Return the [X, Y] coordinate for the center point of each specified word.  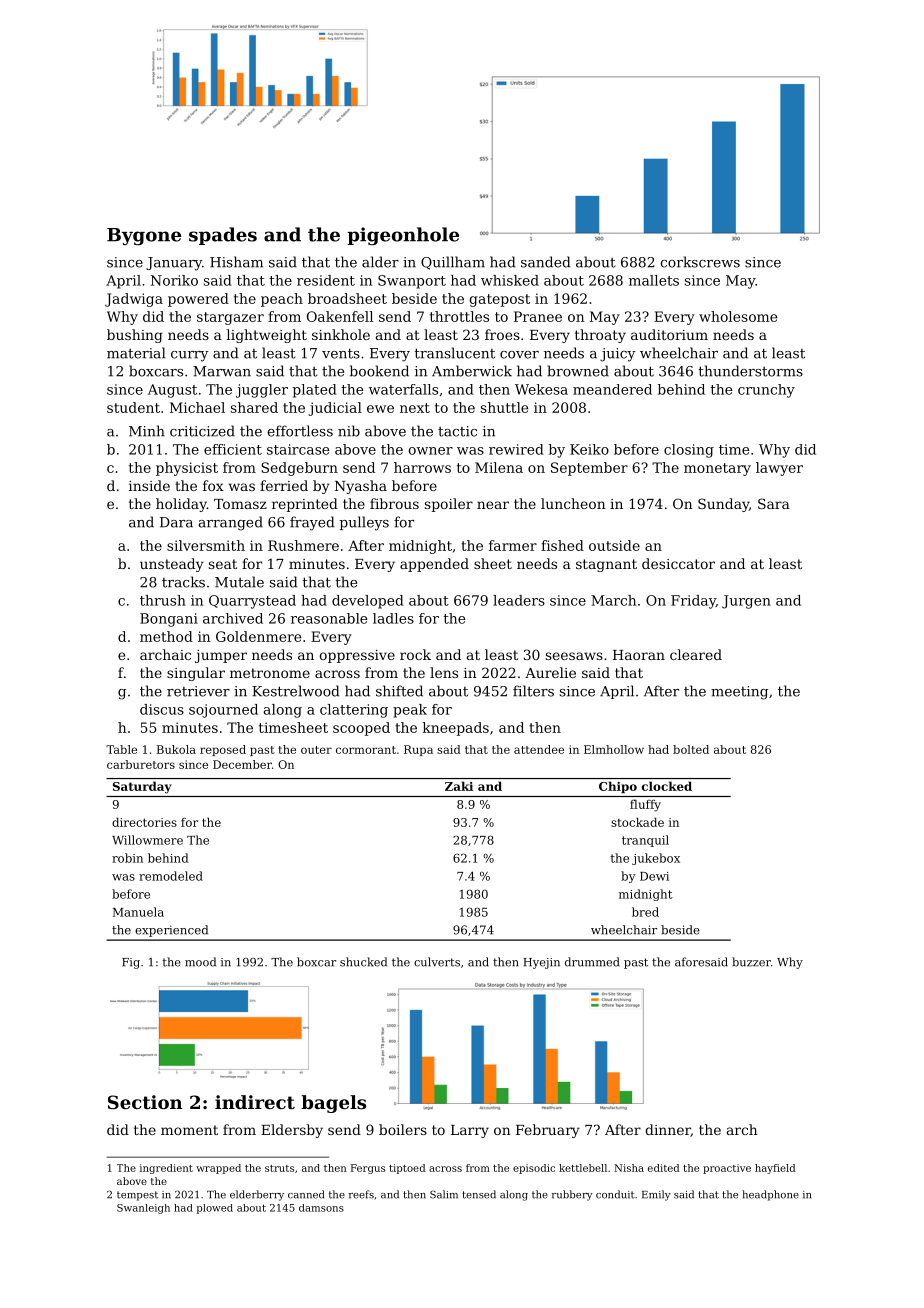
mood [200, 962]
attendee [539, 749]
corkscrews [700, 262]
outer [316, 750]
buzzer [751, 962]
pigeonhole [403, 236]
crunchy [766, 391]
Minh [147, 431]
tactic [457, 431]
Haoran [639, 655]
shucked [363, 962]
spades [223, 236]
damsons [321, 1208]
